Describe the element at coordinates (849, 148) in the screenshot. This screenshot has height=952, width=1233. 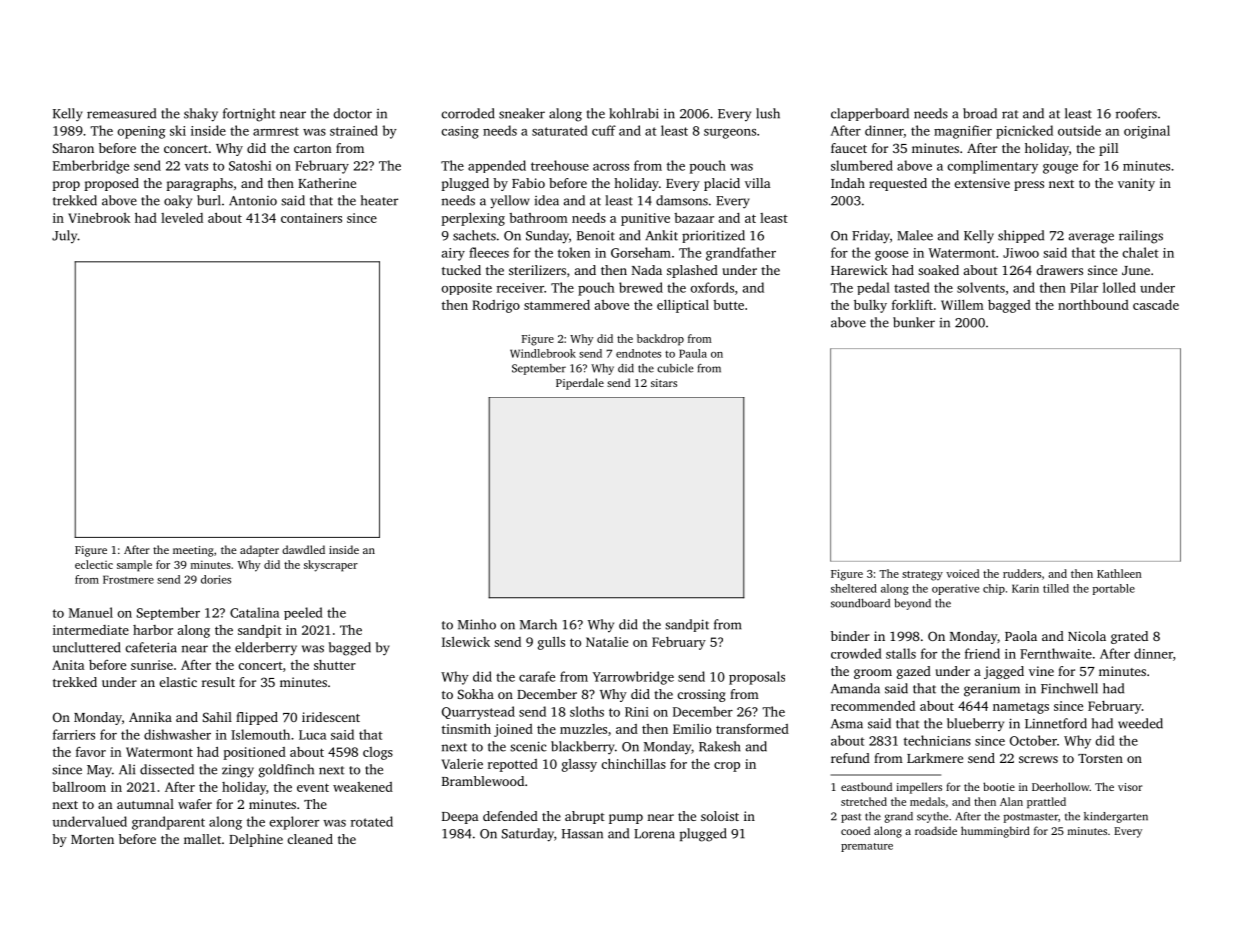
I see `faucet` at that location.
